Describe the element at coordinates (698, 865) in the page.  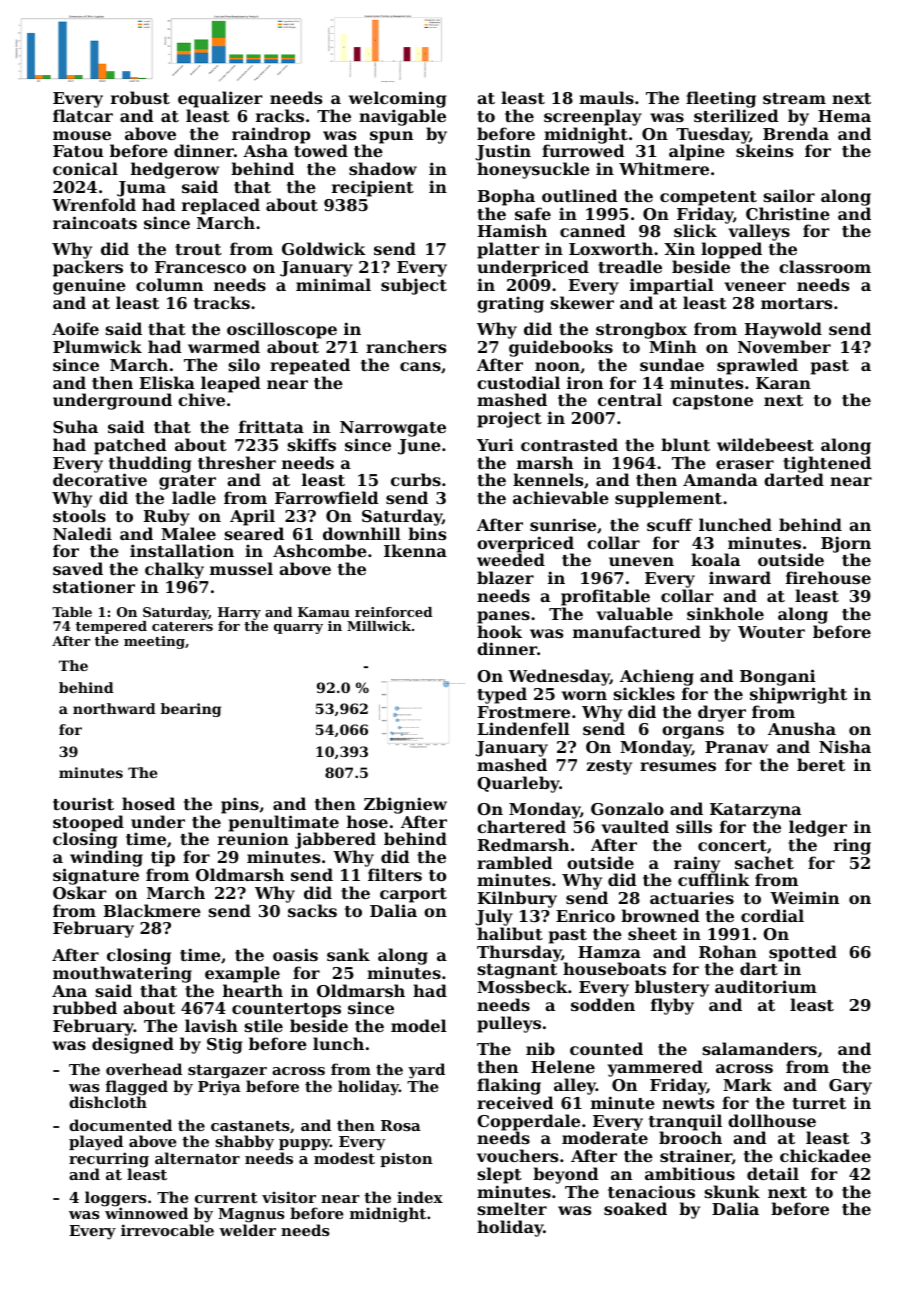
I see `rainy` at that location.
